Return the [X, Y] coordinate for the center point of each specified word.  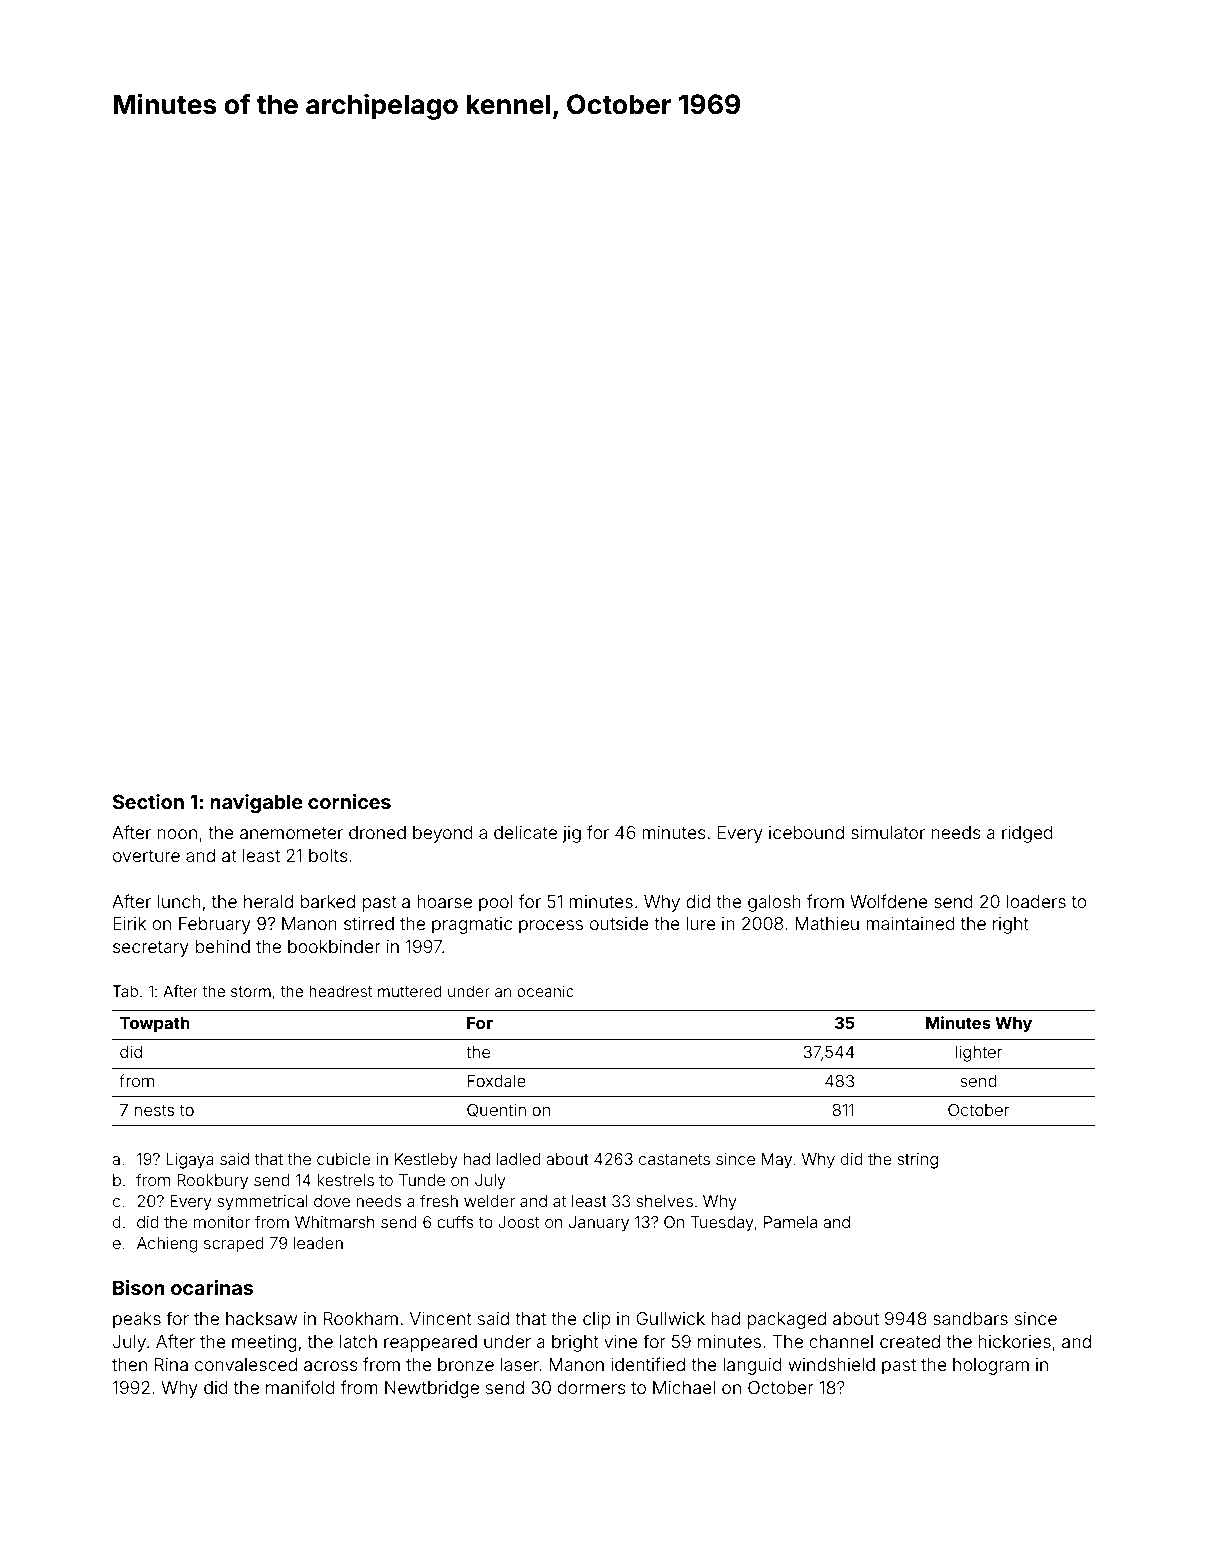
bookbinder [334, 946]
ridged [1027, 834]
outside [619, 923]
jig [572, 834]
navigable [256, 804]
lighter [979, 1054]
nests [154, 1110]
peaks [137, 1320]
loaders [1036, 901]
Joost [518, 1222]
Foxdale [497, 1081]
